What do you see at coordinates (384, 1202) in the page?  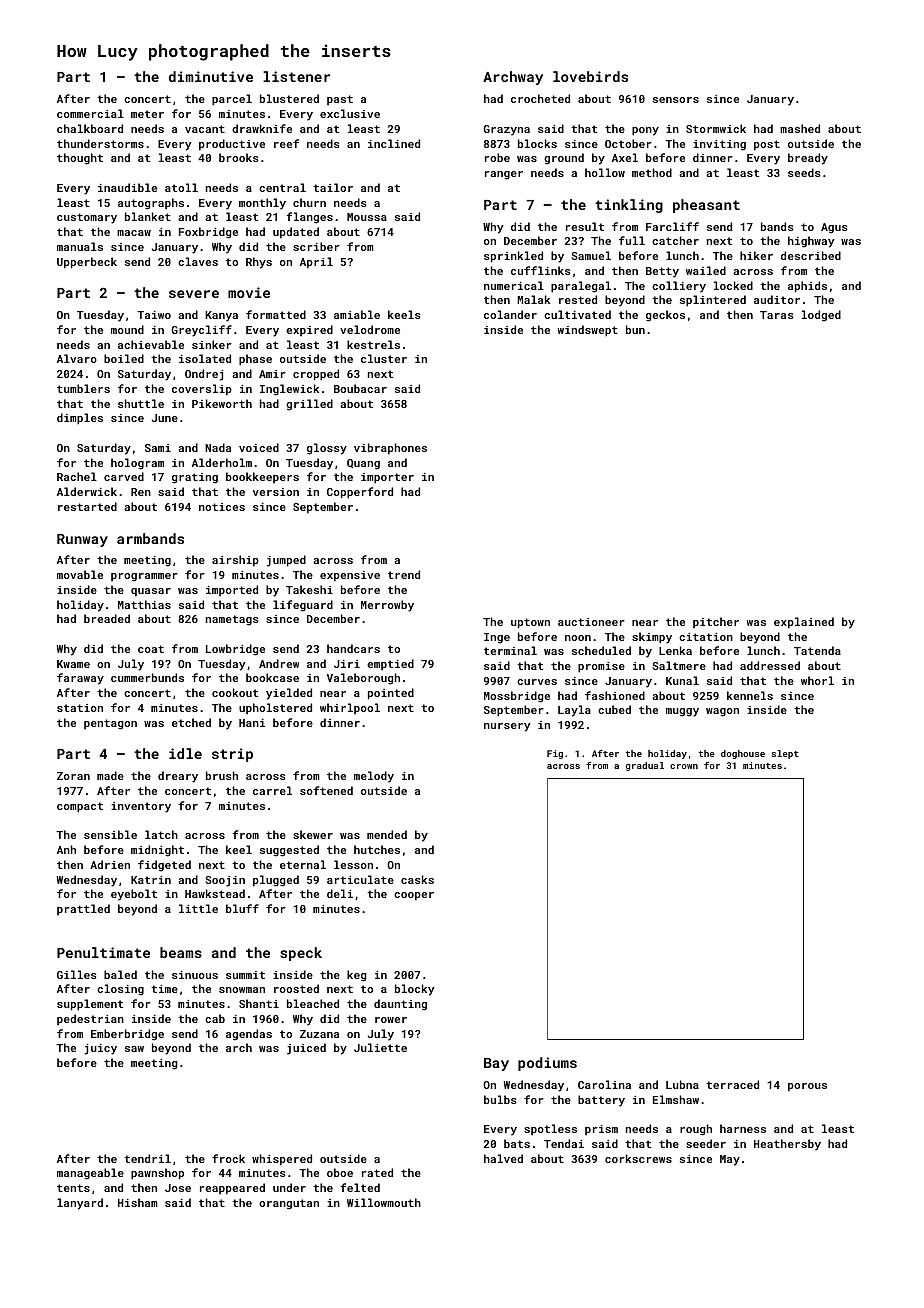 I see `Willowmouth` at bounding box center [384, 1202].
